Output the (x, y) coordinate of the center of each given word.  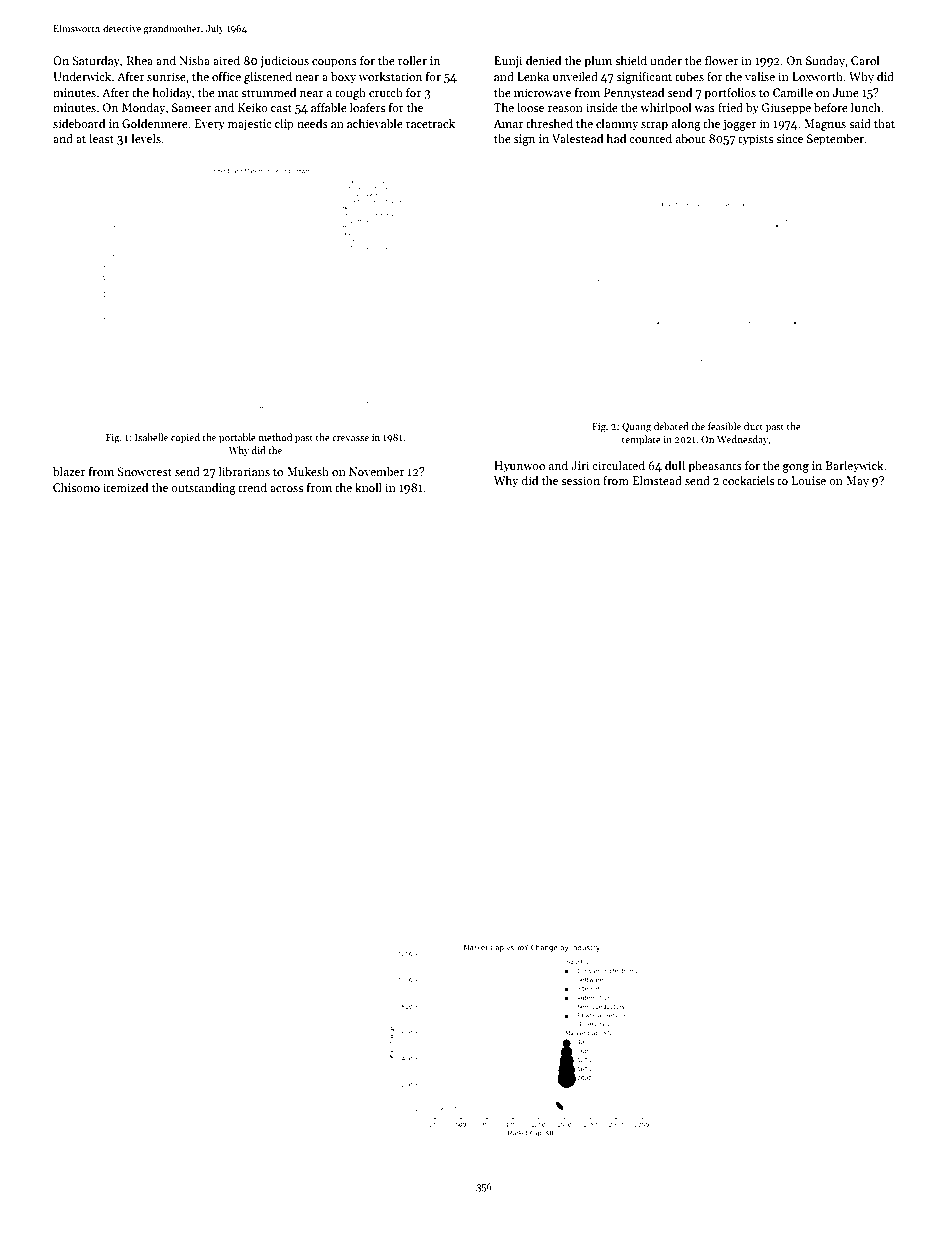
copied (185, 438)
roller (412, 60)
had (616, 138)
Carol (865, 60)
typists (755, 140)
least (101, 138)
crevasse (350, 438)
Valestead (577, 138)
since (789, 138)
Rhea (140, 60)
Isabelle (151, 437)
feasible (724, 426)
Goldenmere (155, 123)
